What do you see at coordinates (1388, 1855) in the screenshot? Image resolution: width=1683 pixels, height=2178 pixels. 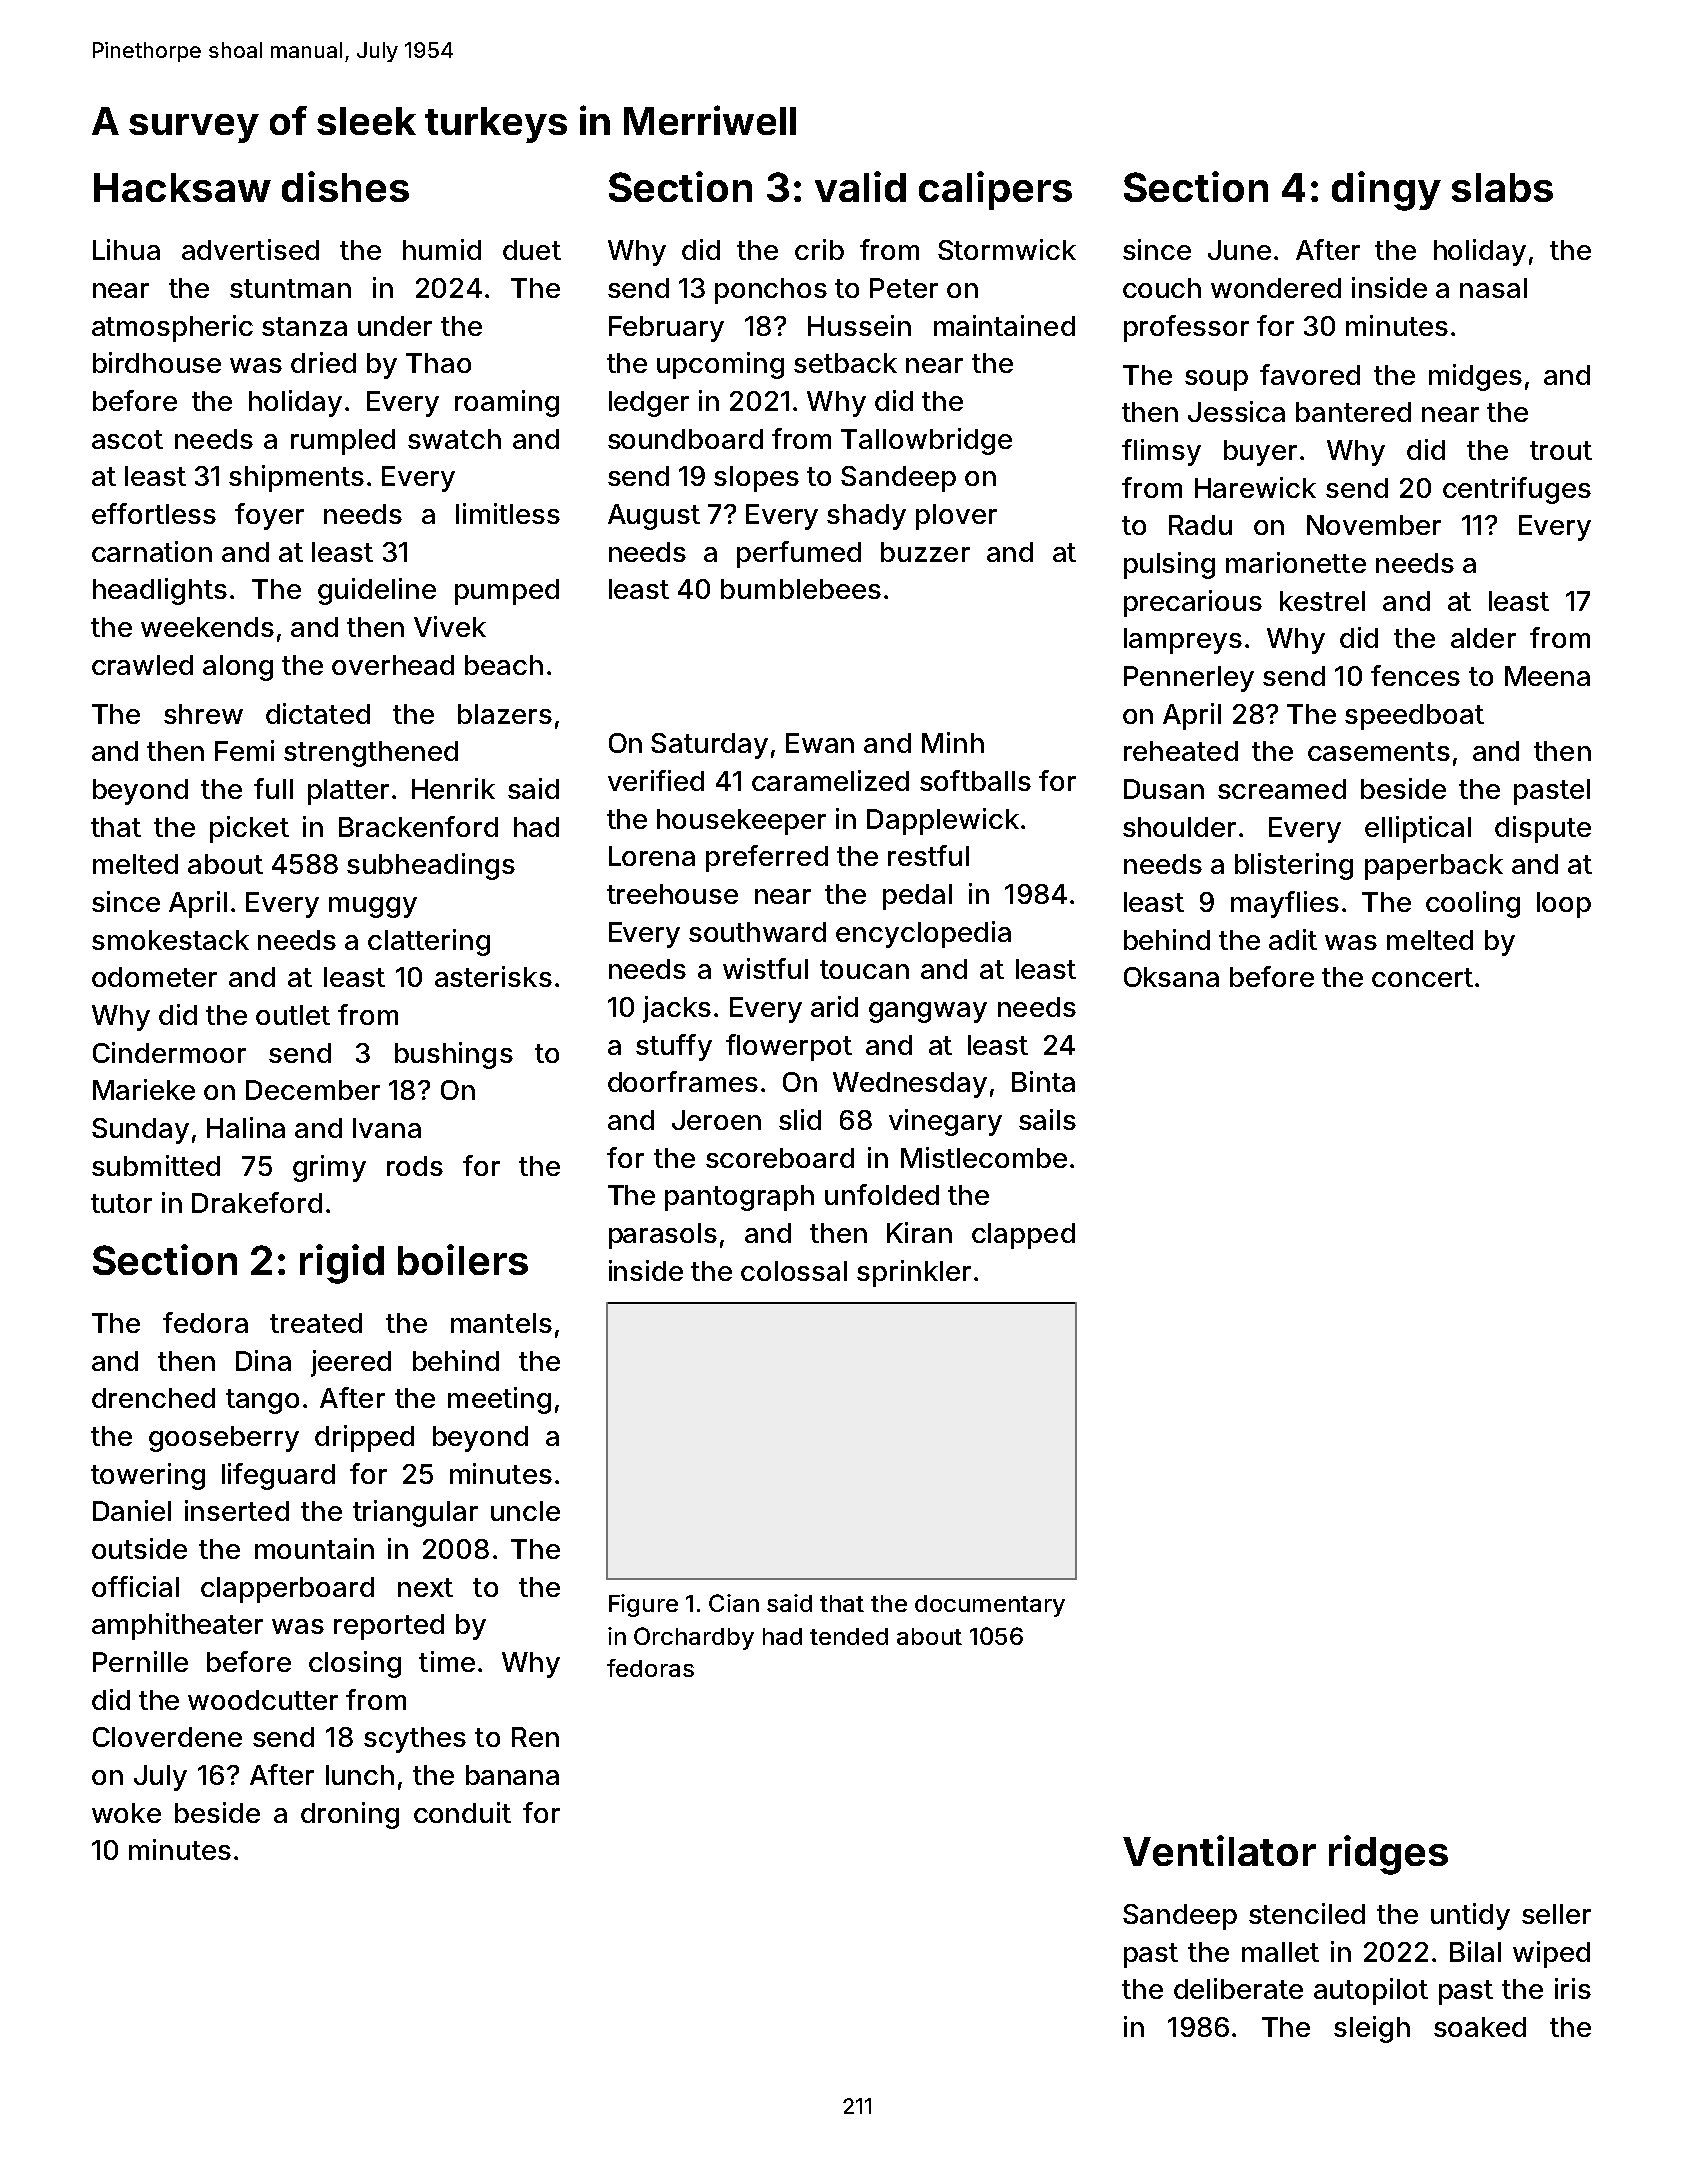 I see `ridges` at bounding box center [1388, 1855].
